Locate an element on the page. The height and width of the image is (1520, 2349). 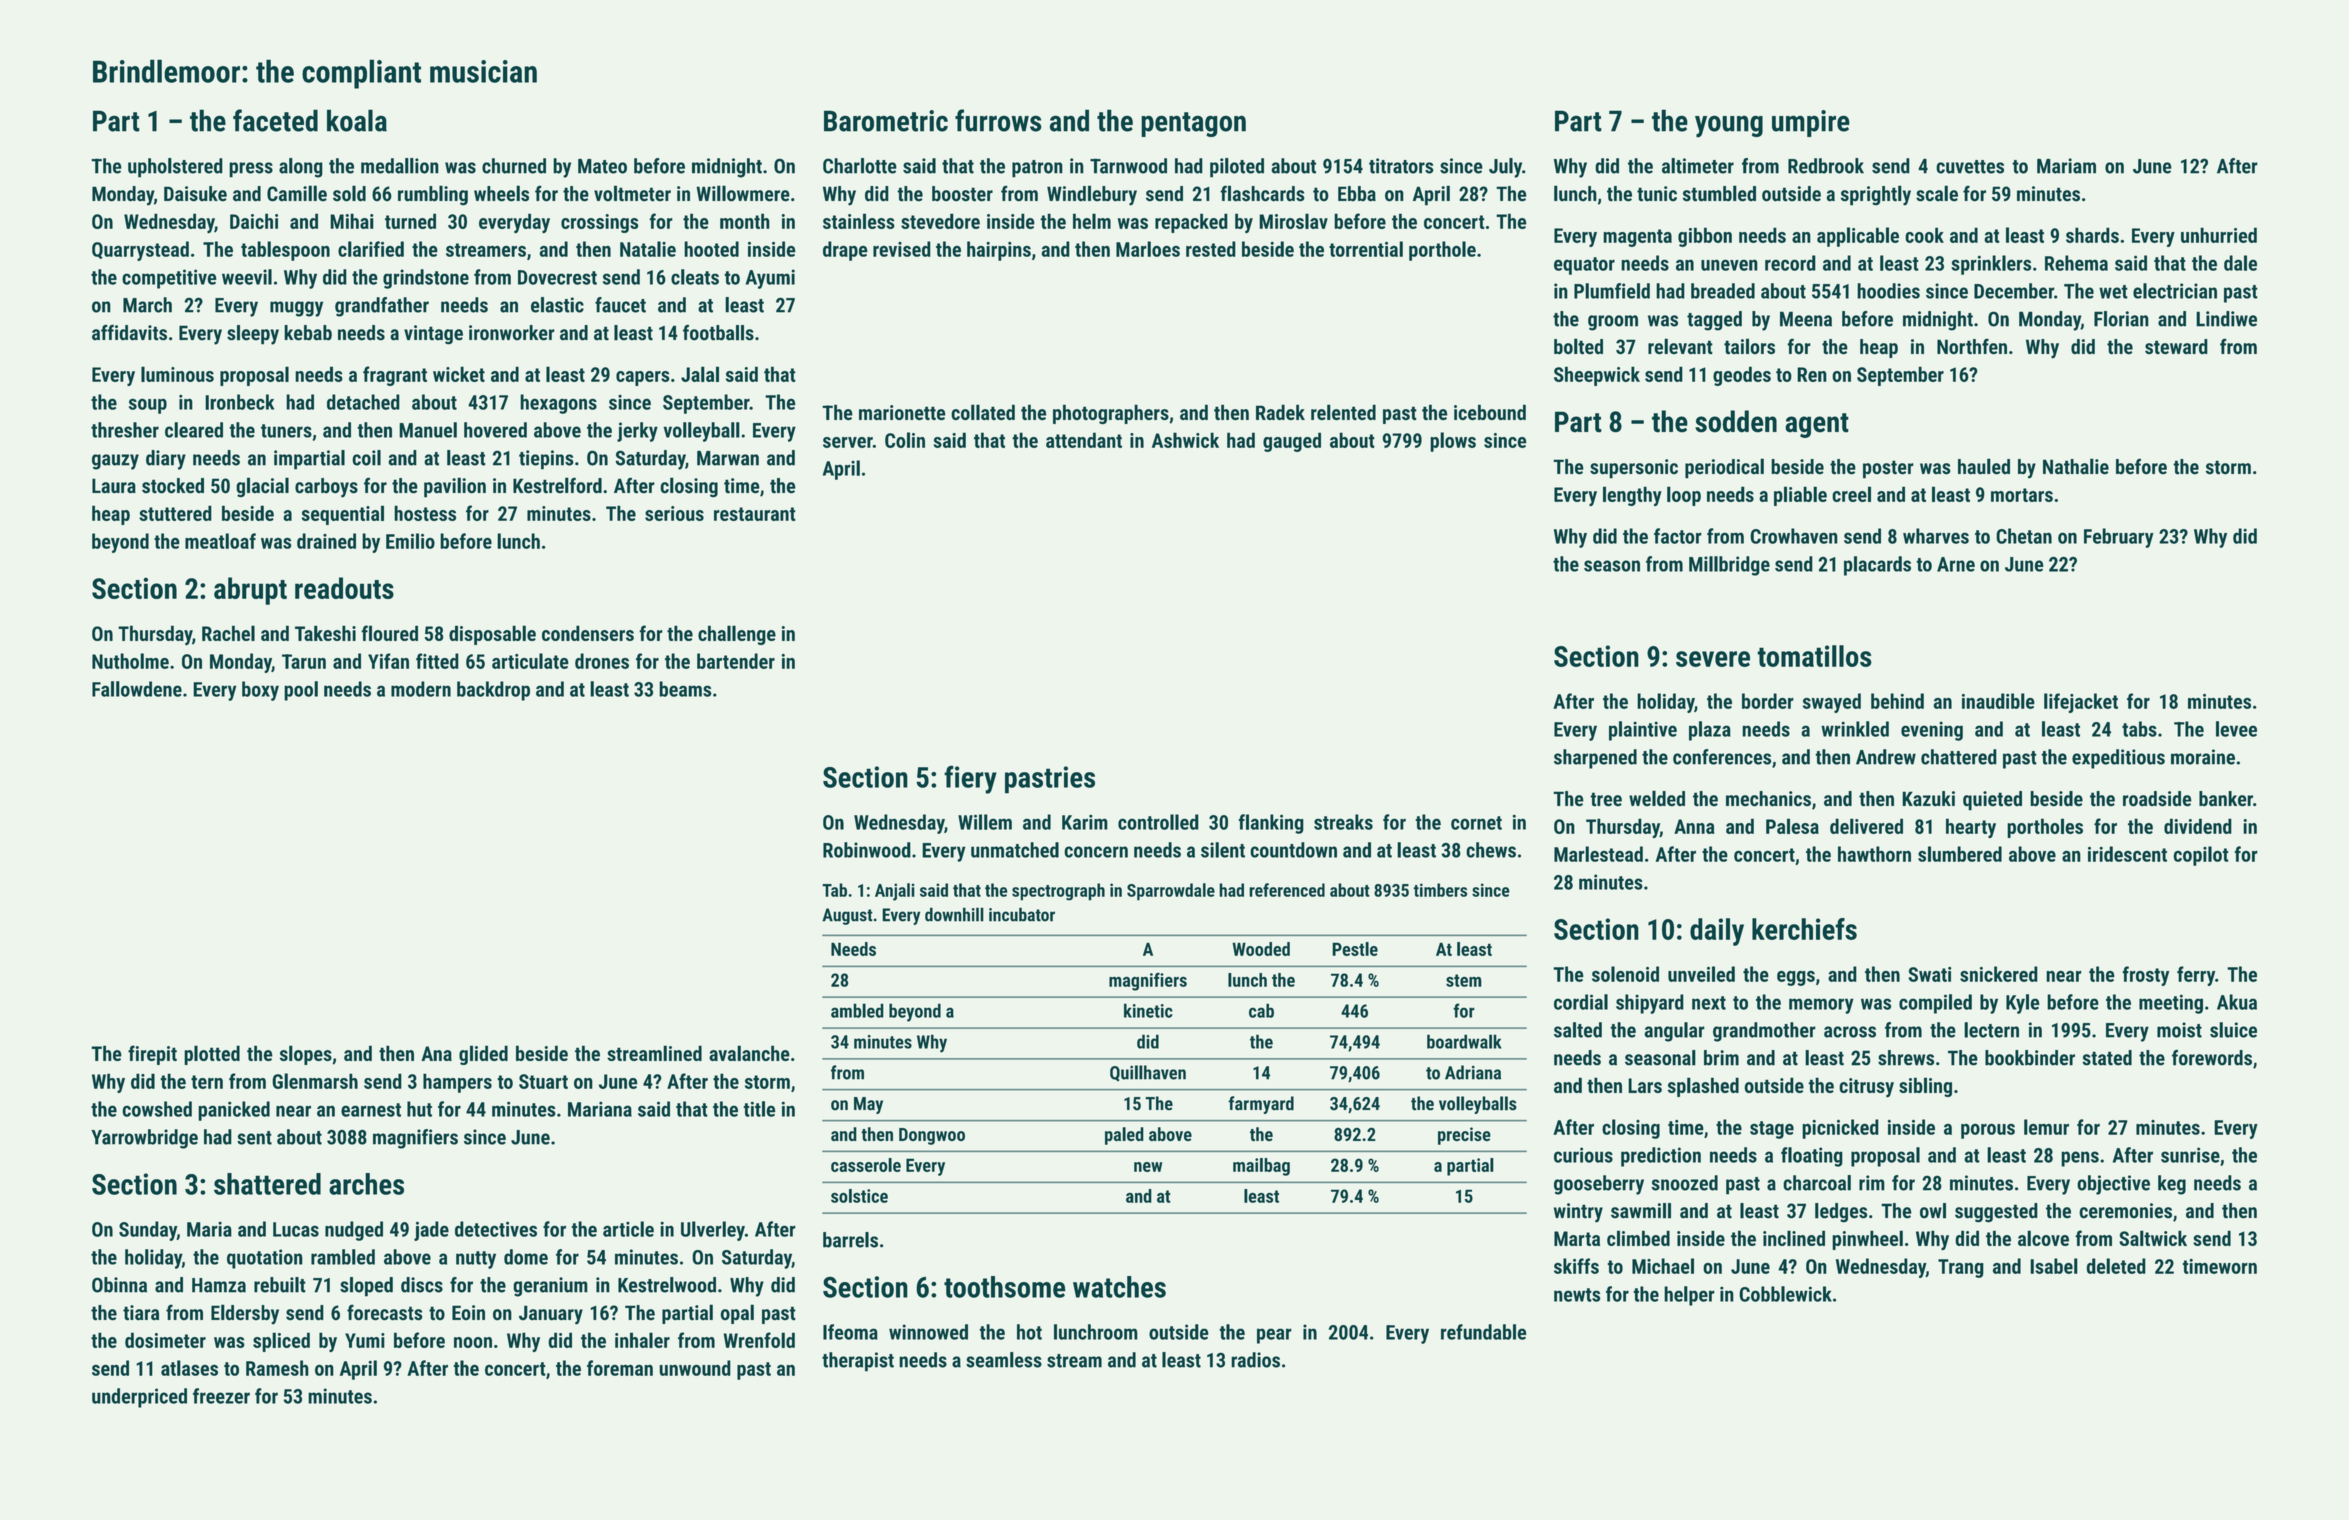
severe is located at coordinates (1713, 659).
